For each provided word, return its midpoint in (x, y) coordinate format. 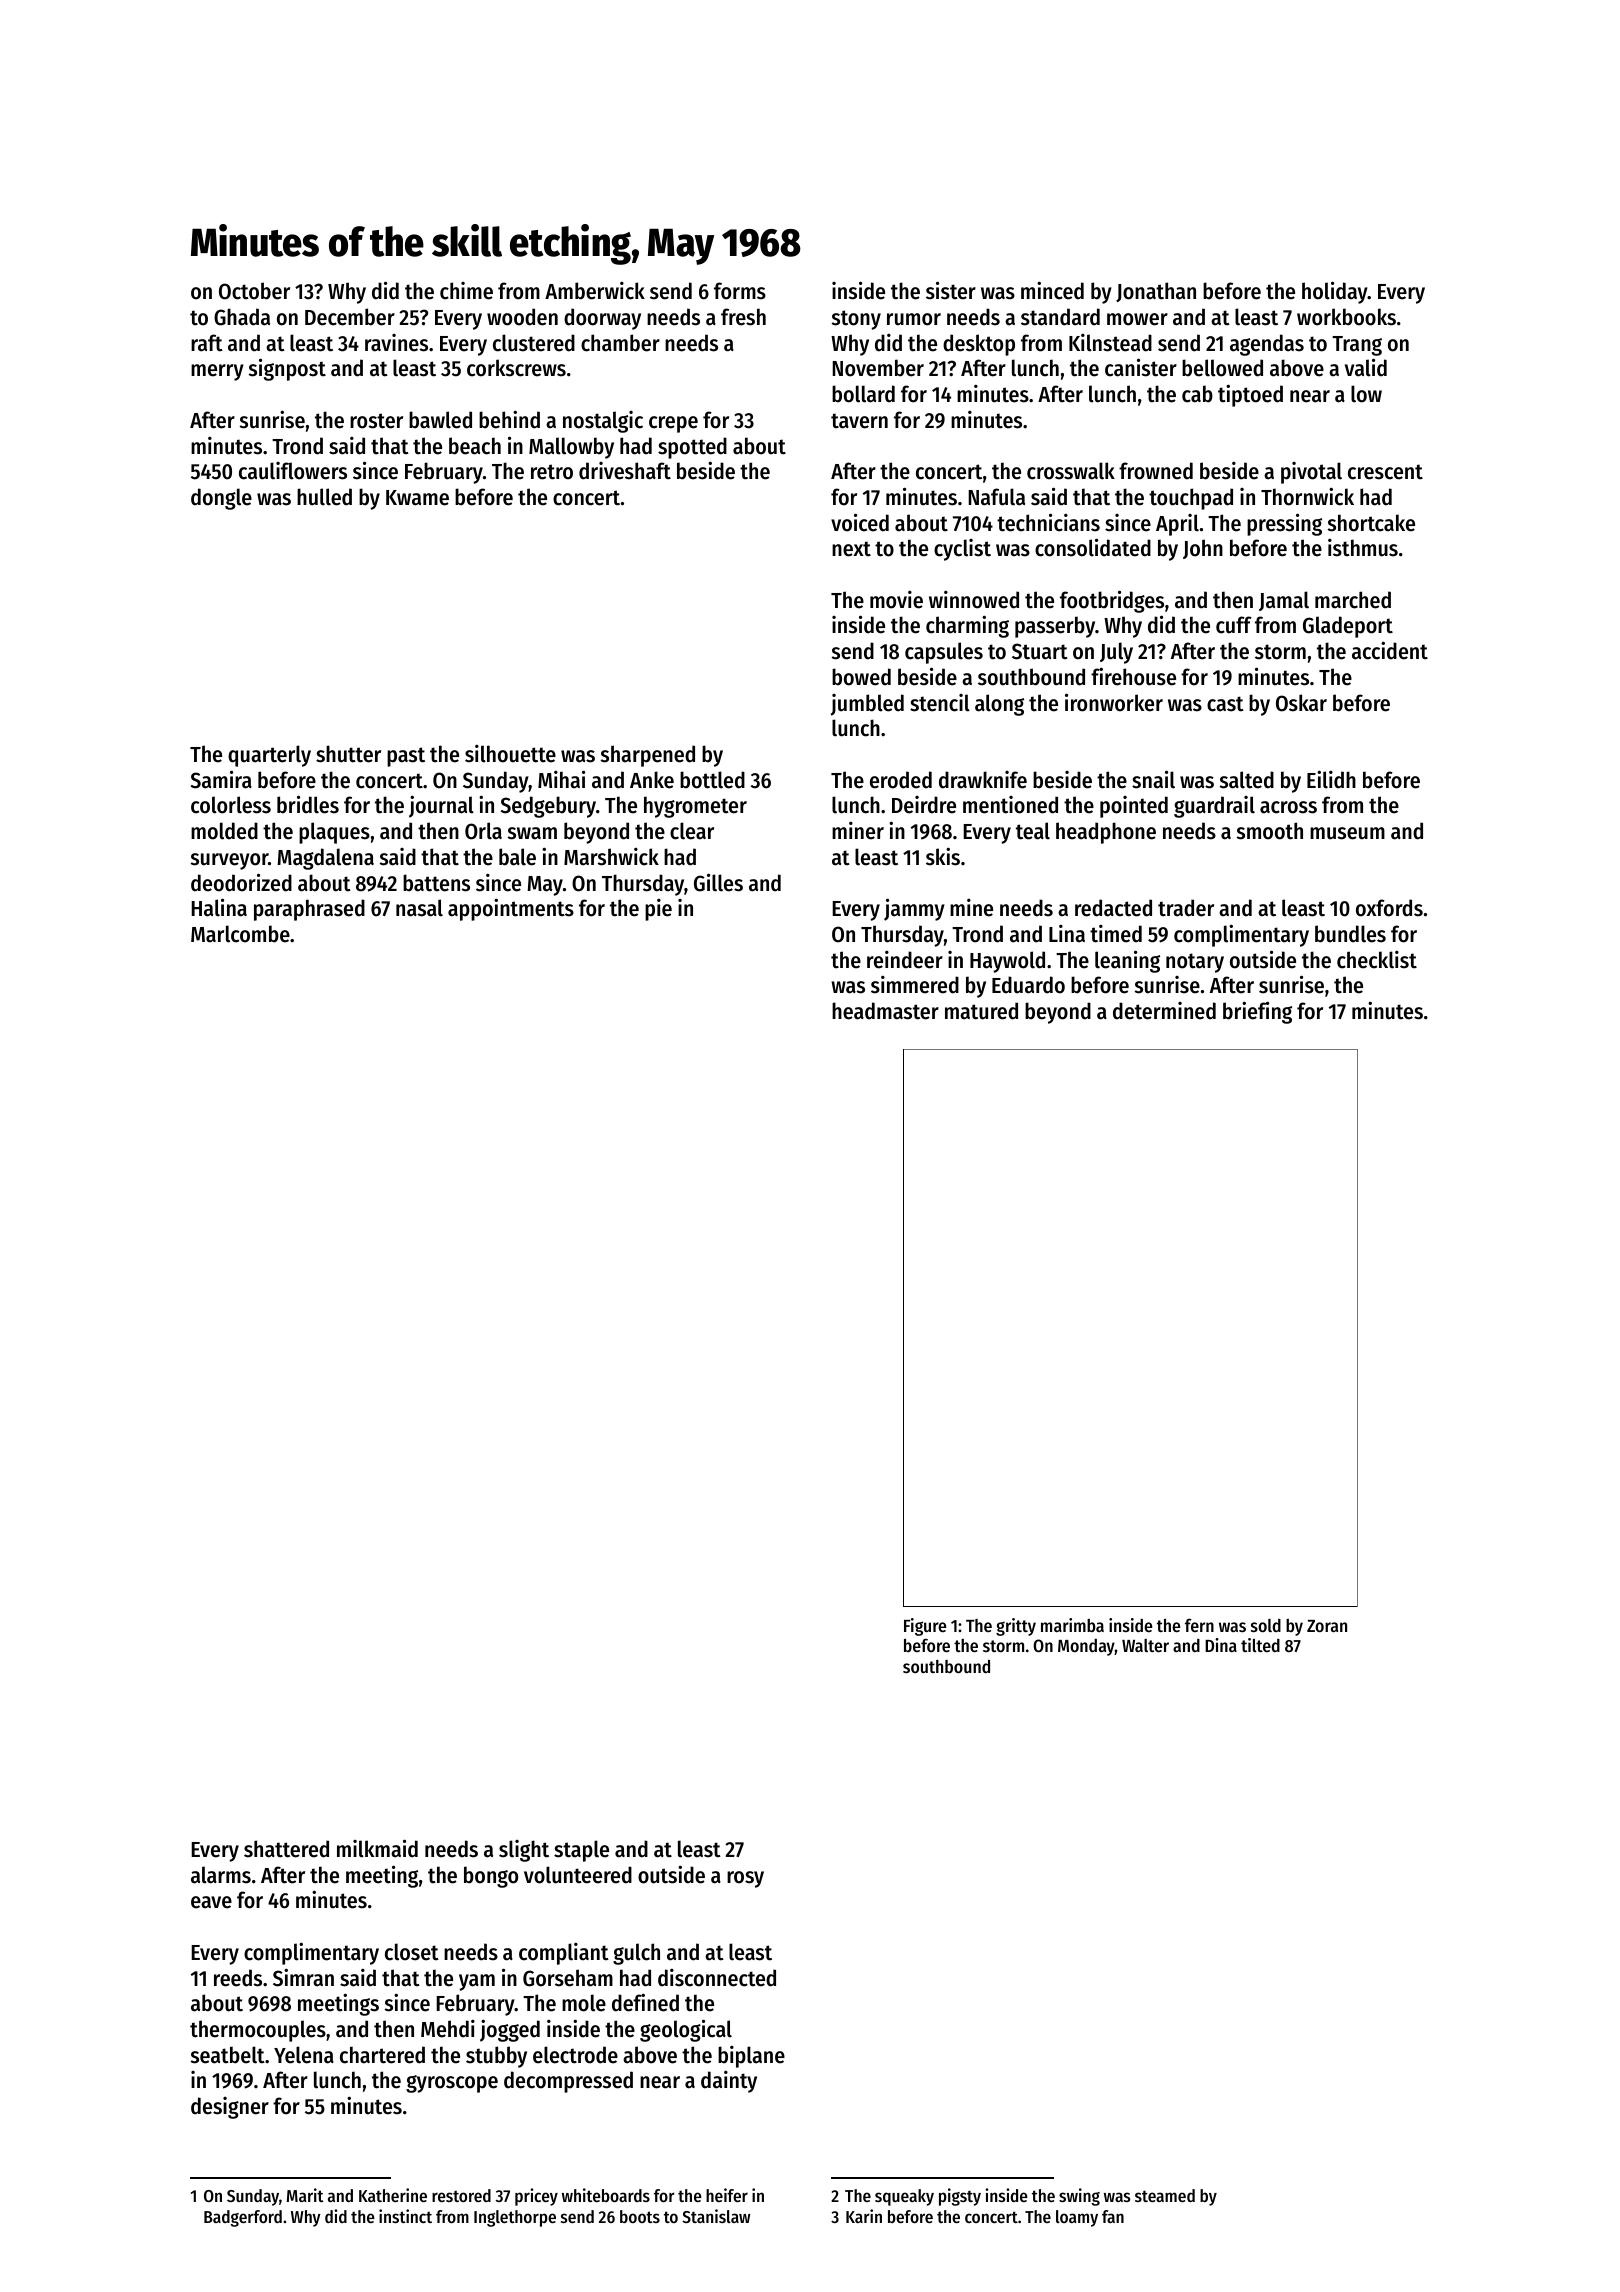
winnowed (974, 600)
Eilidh (1331, 779)
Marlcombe (240, 934)
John (1203, 549)
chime (466, 291)
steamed (1165, 2195)
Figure (925, 1627)
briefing (1257, 1012)
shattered (286, 1849)
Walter (1145, 1645)
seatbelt (228, 2055)
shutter (348, 754)
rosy (745, 1879)
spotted (692, 448)
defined (645, 2002)
